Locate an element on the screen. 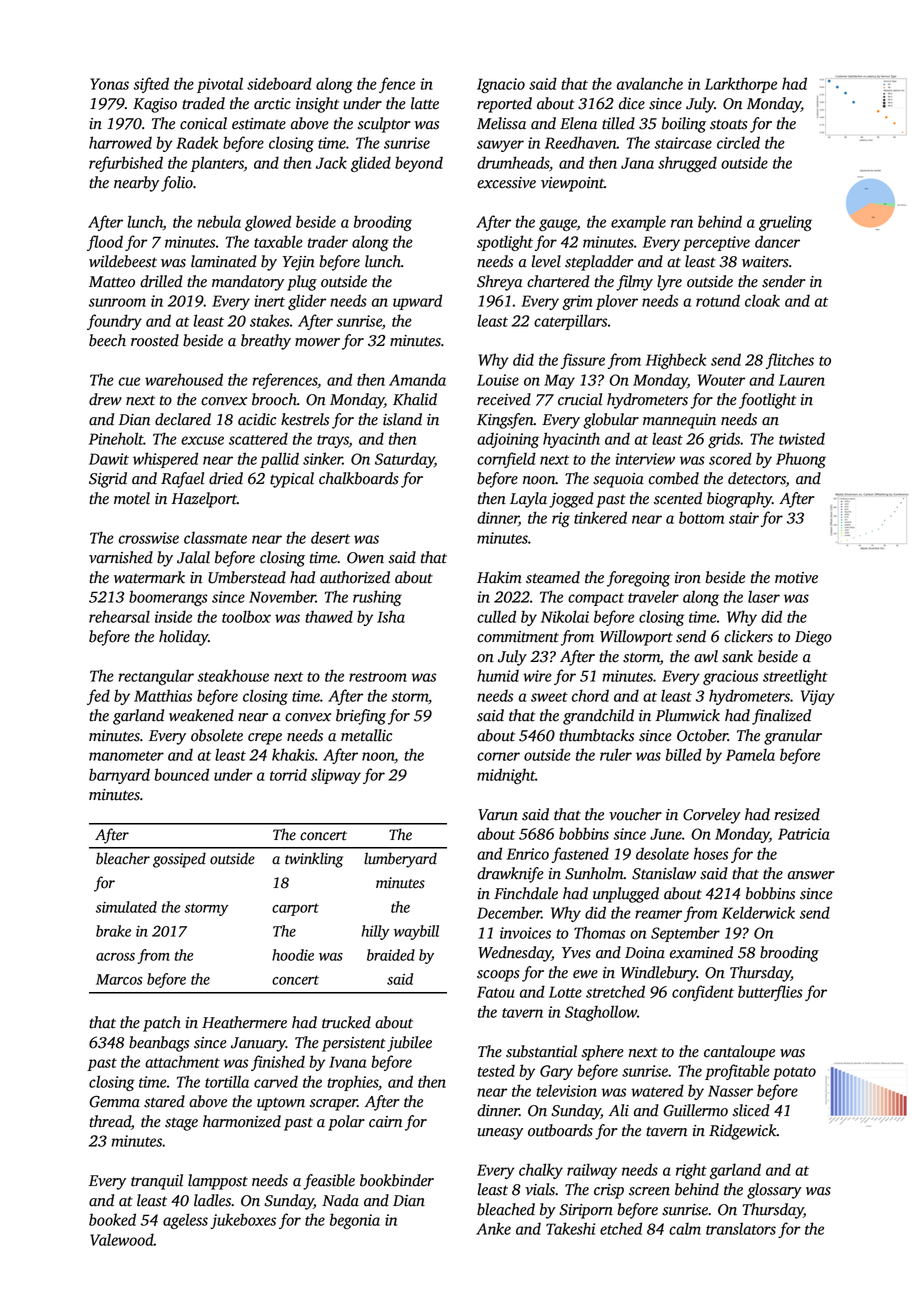 The image size is (924, 1308). metallic is located at coordinates (366, 735).
